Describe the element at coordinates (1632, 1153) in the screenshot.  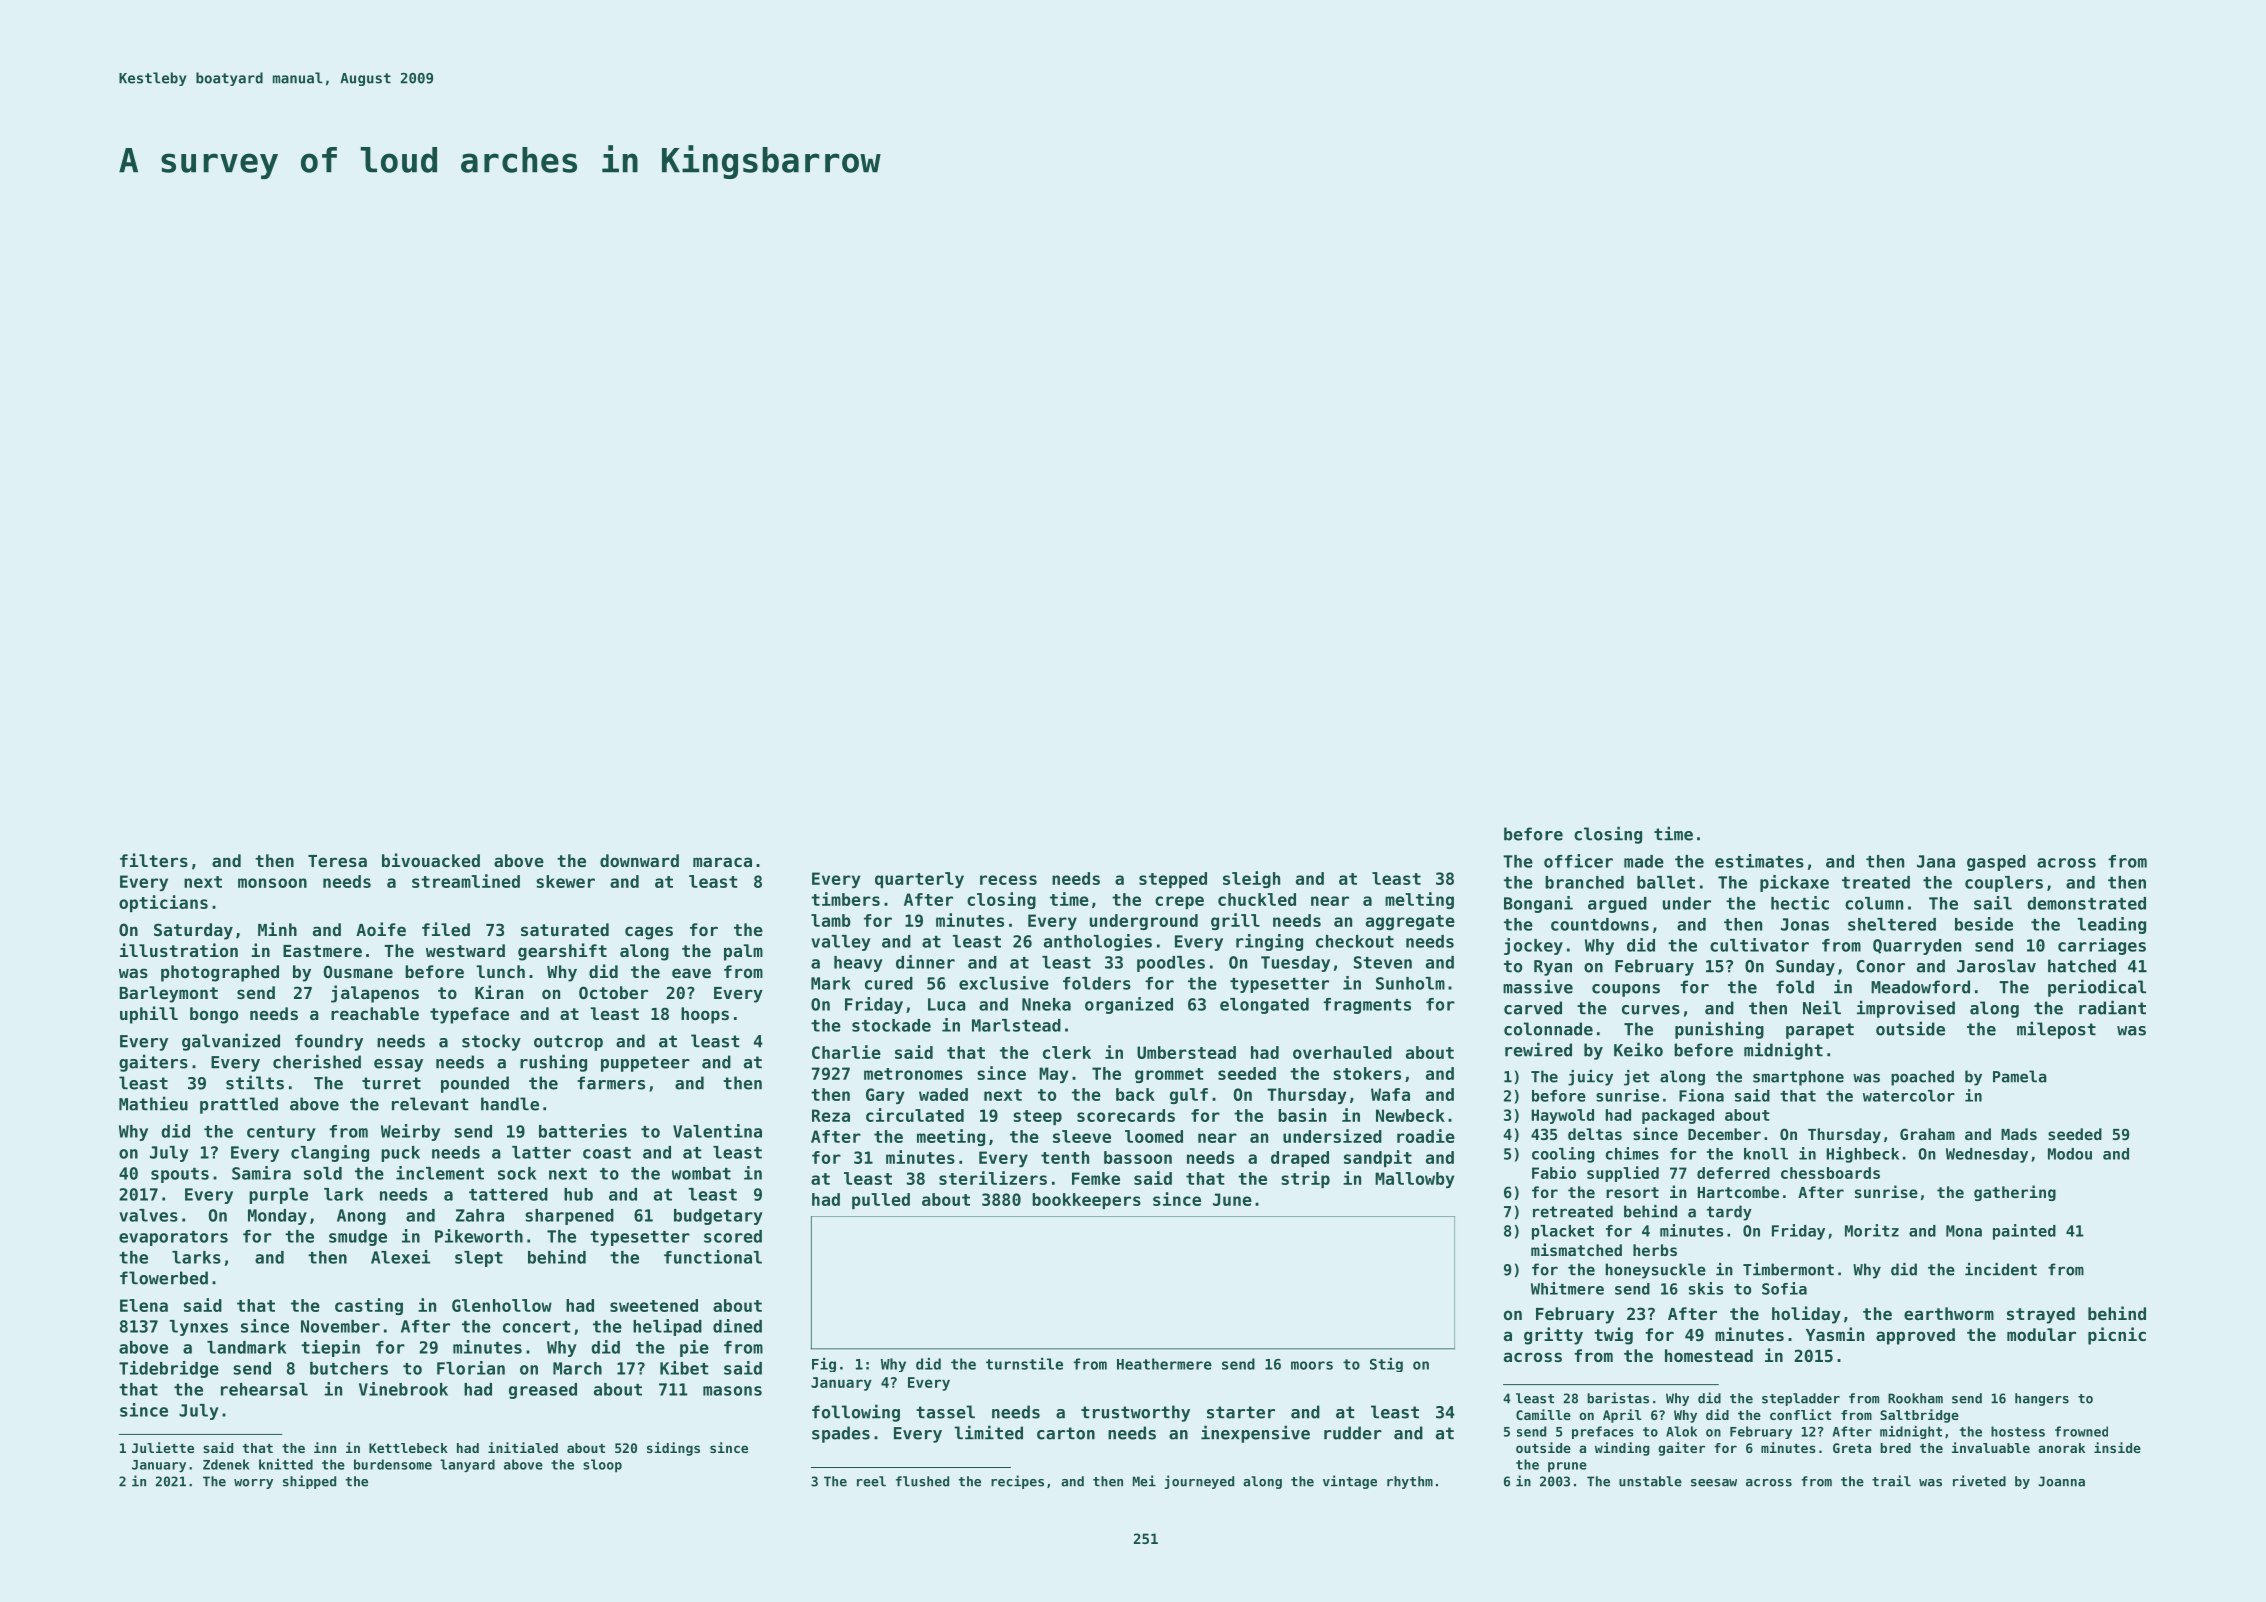
I see `chimes` at that location.
